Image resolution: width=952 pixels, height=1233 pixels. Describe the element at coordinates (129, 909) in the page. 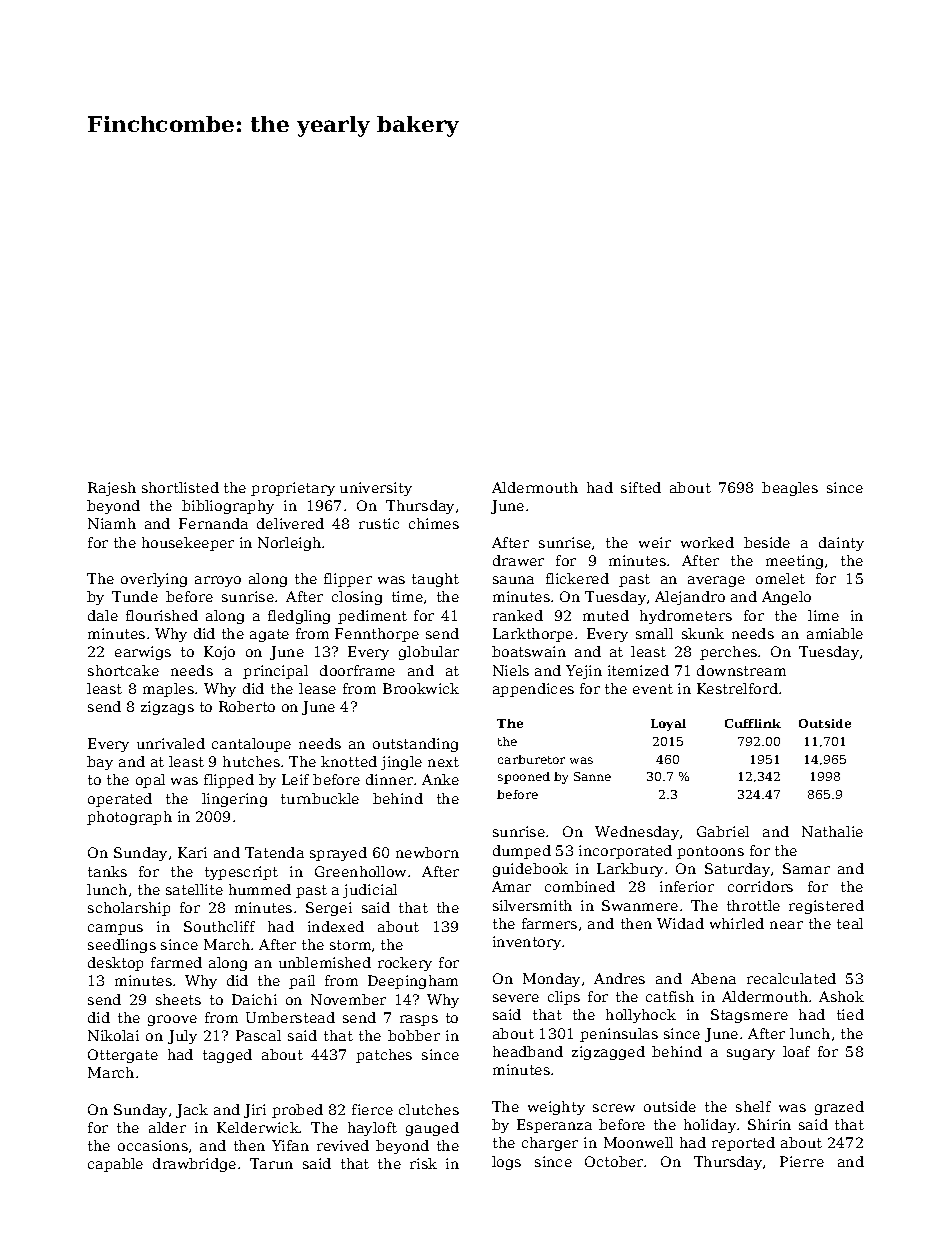

I see `scholarship` at that location.
